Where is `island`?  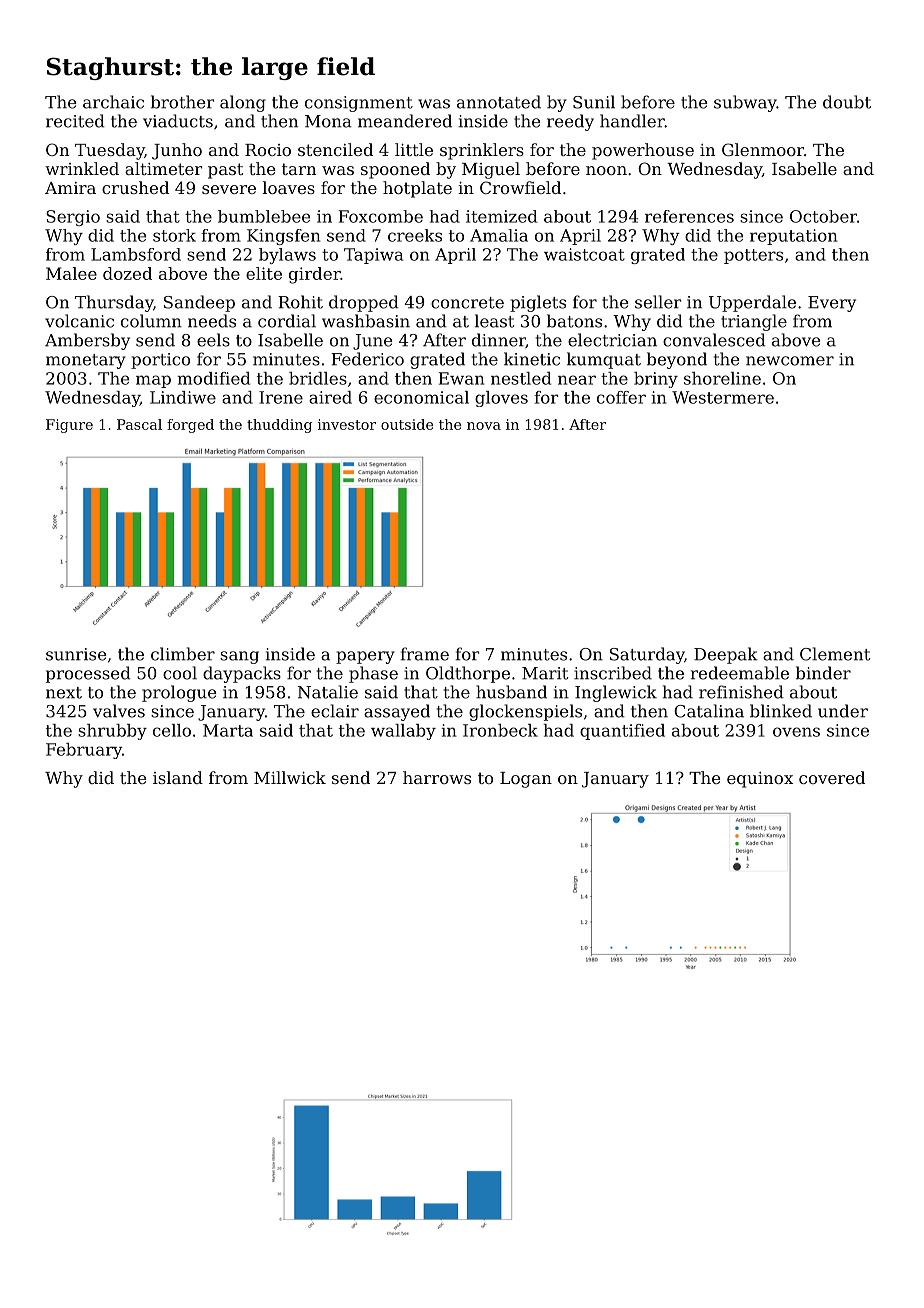 island is located at coordinates (178, 777).
